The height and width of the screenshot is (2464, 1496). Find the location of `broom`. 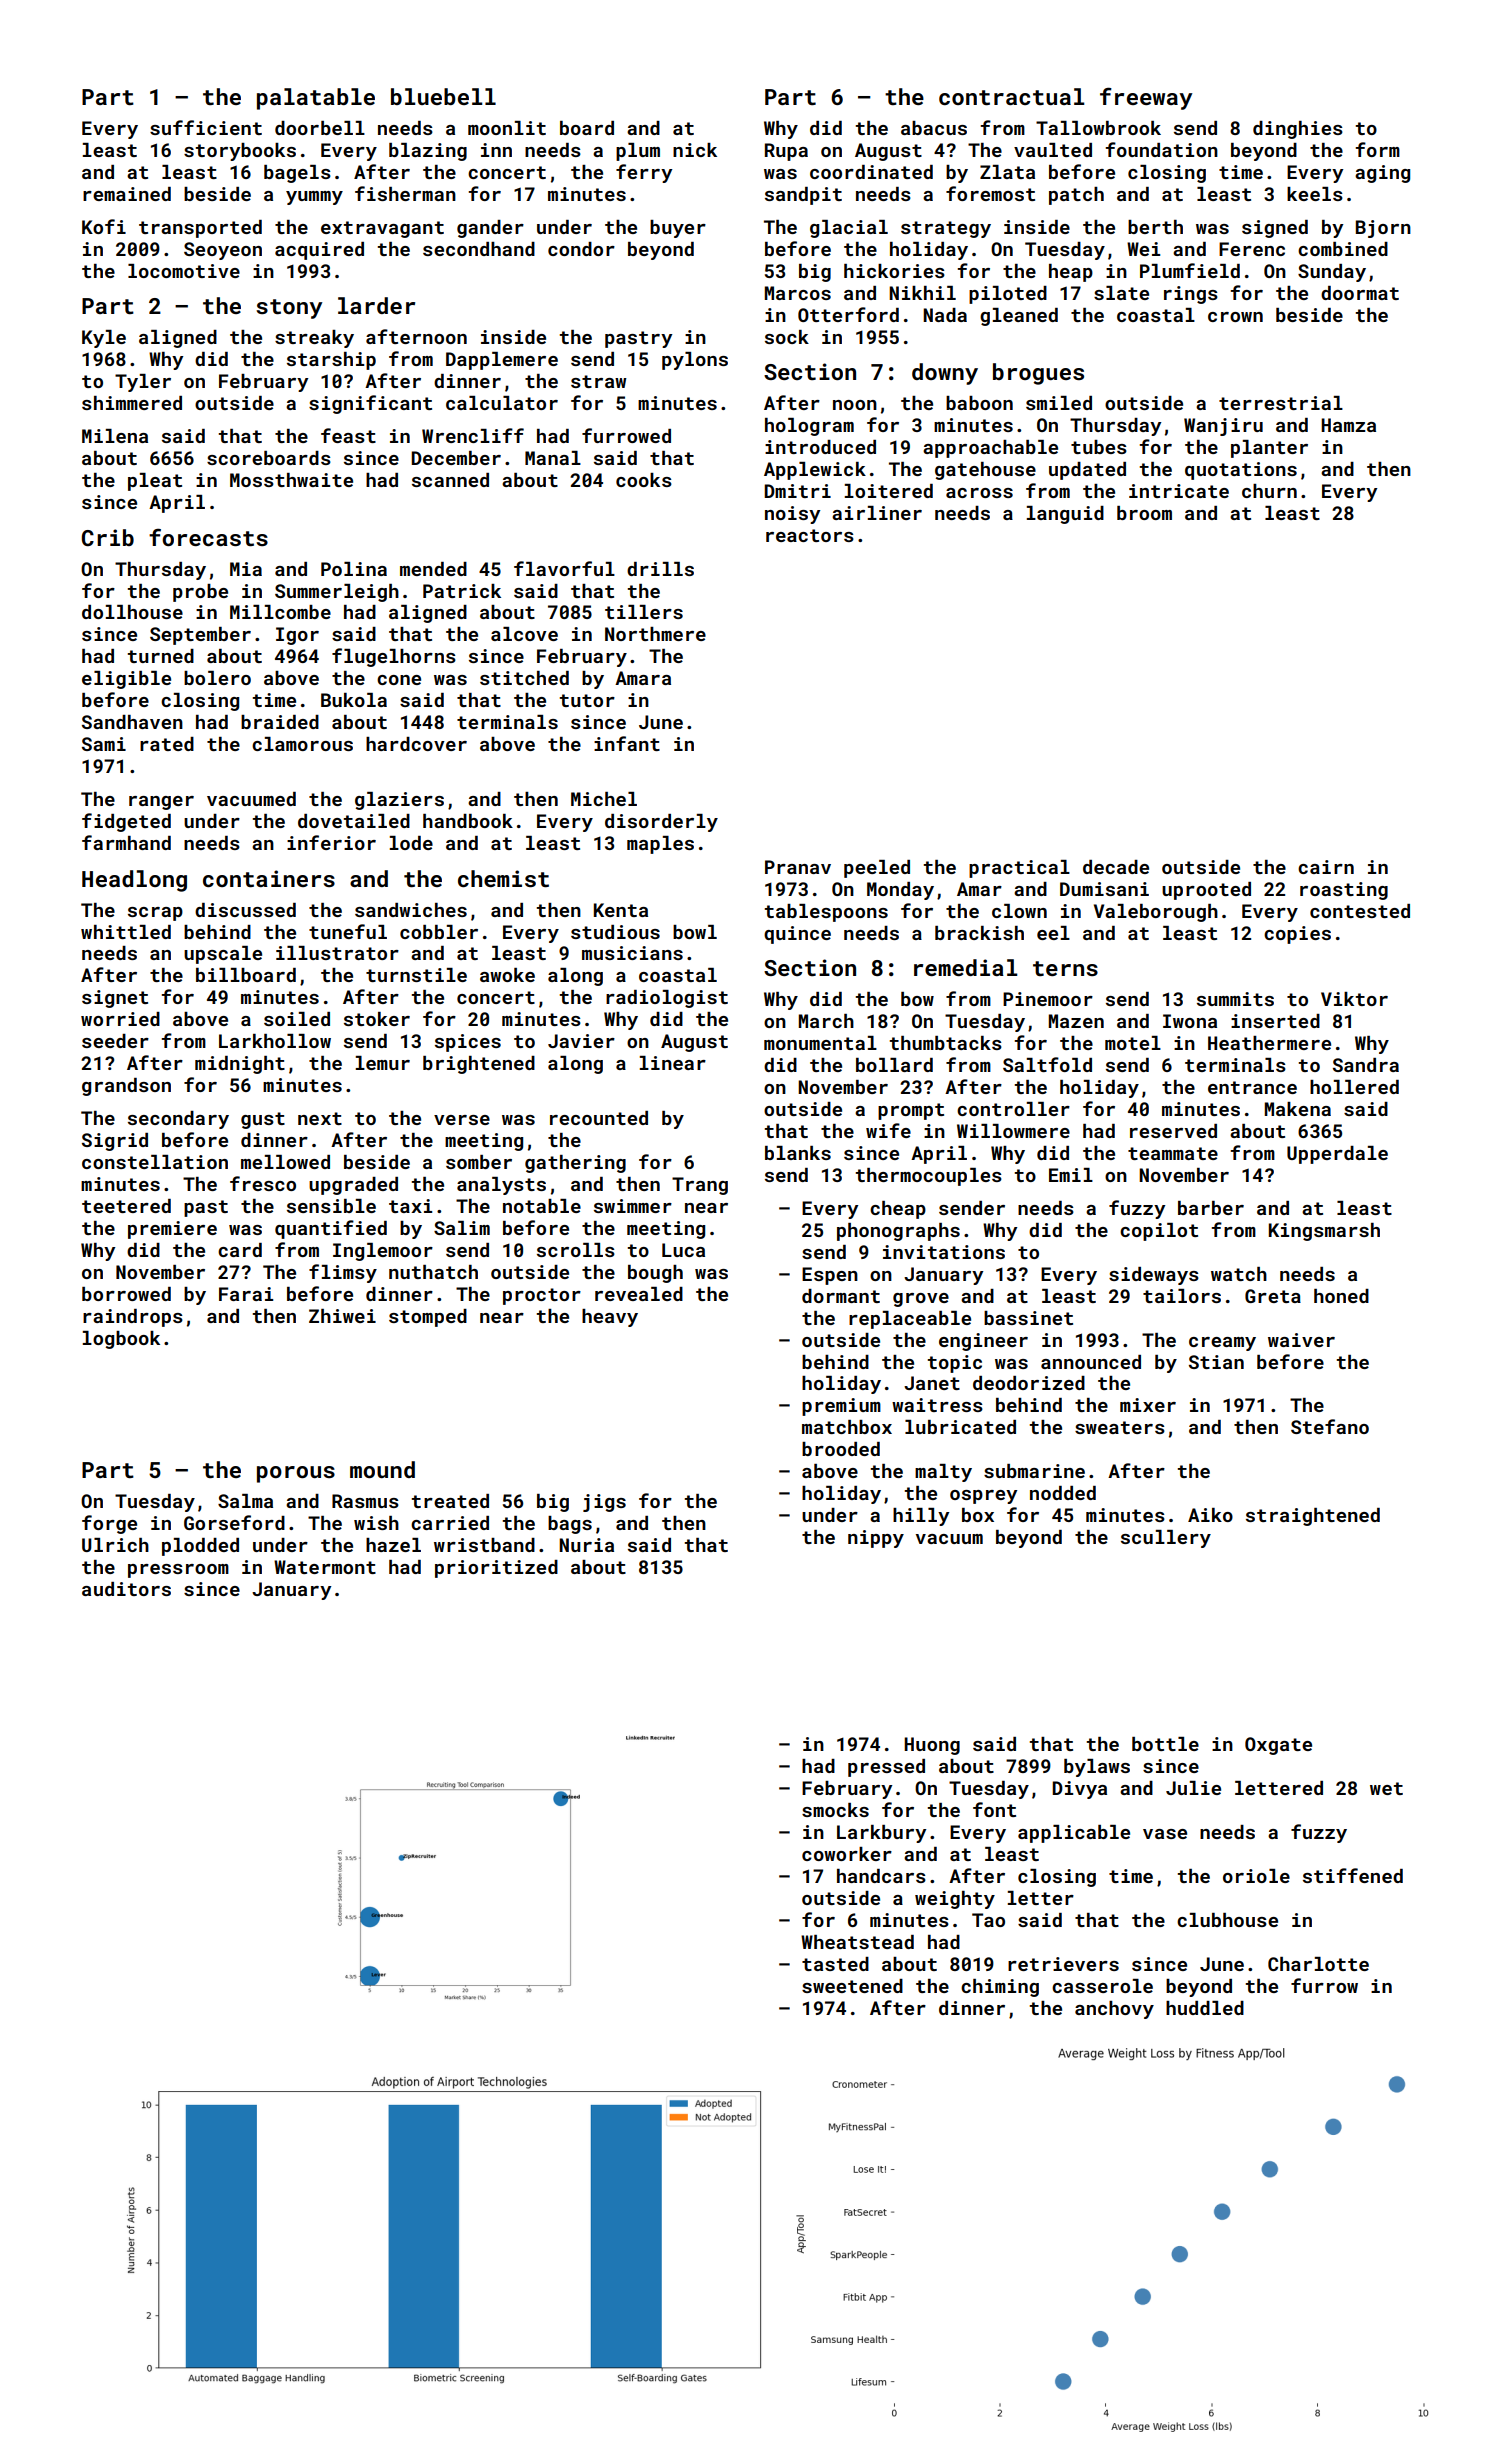

broom is located at coordinates (1144, 513).
